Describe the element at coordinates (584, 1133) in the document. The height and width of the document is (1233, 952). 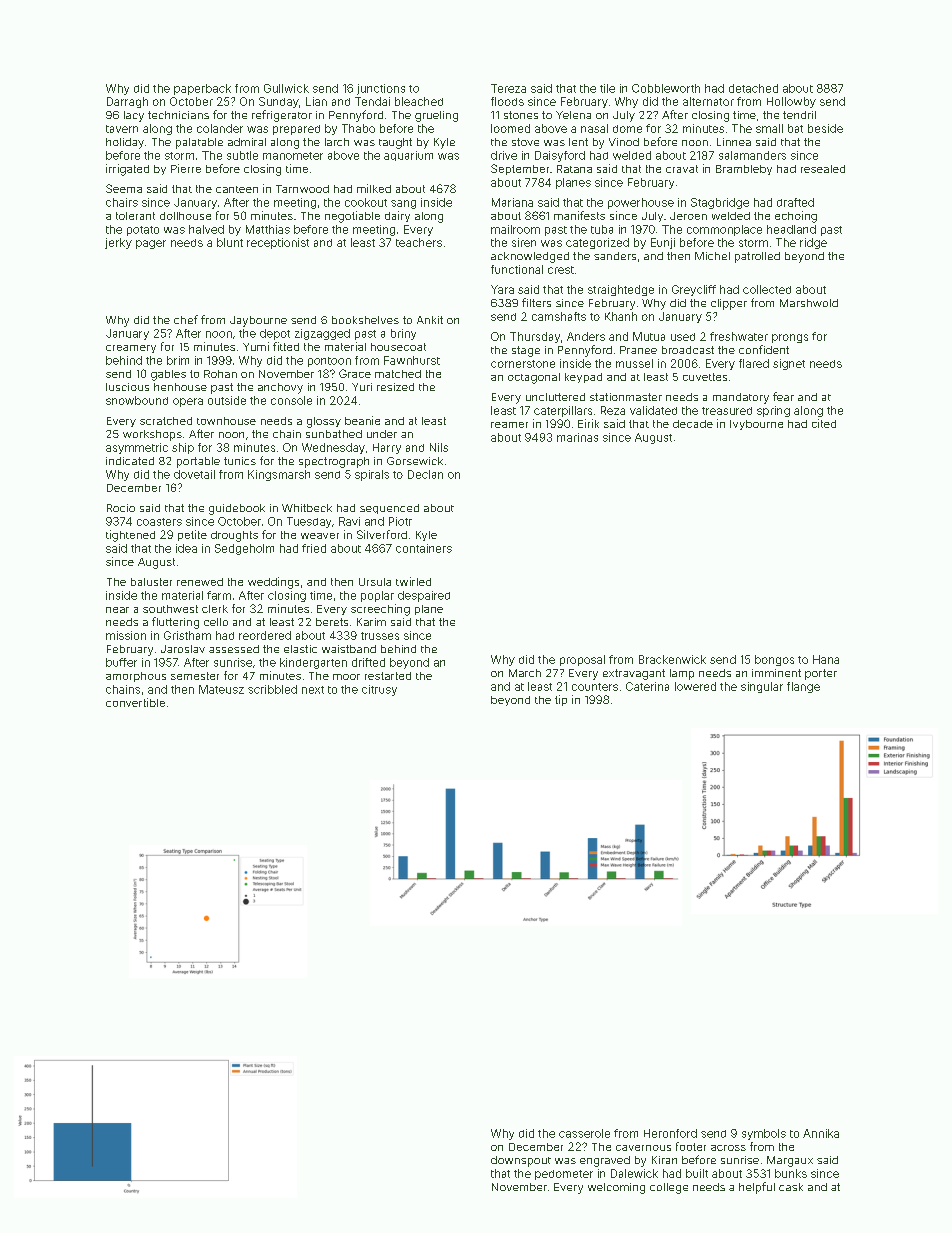
I see `casserole` at that location.
